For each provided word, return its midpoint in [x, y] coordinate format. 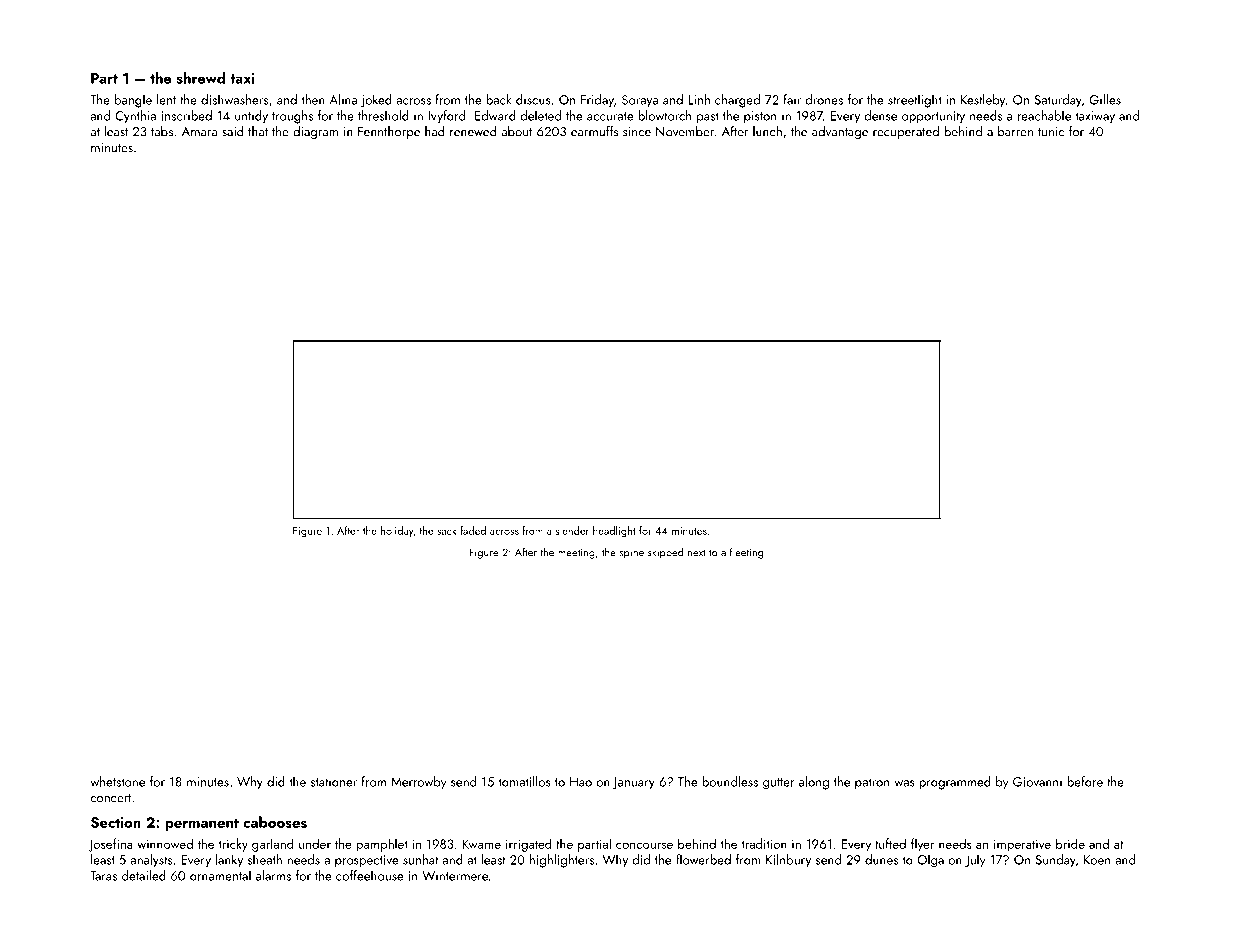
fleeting [746, 553]
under [315, 843]
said [233, 131]
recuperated [906, 132]
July [975, 861]
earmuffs [594, 131]
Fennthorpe [389, 132]
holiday [397, 531]
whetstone [117, 781]
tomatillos [524, 781]
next [697, 553]
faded [473, 530]
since [637, 132]
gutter [778, 784]
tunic [1051, 132]
